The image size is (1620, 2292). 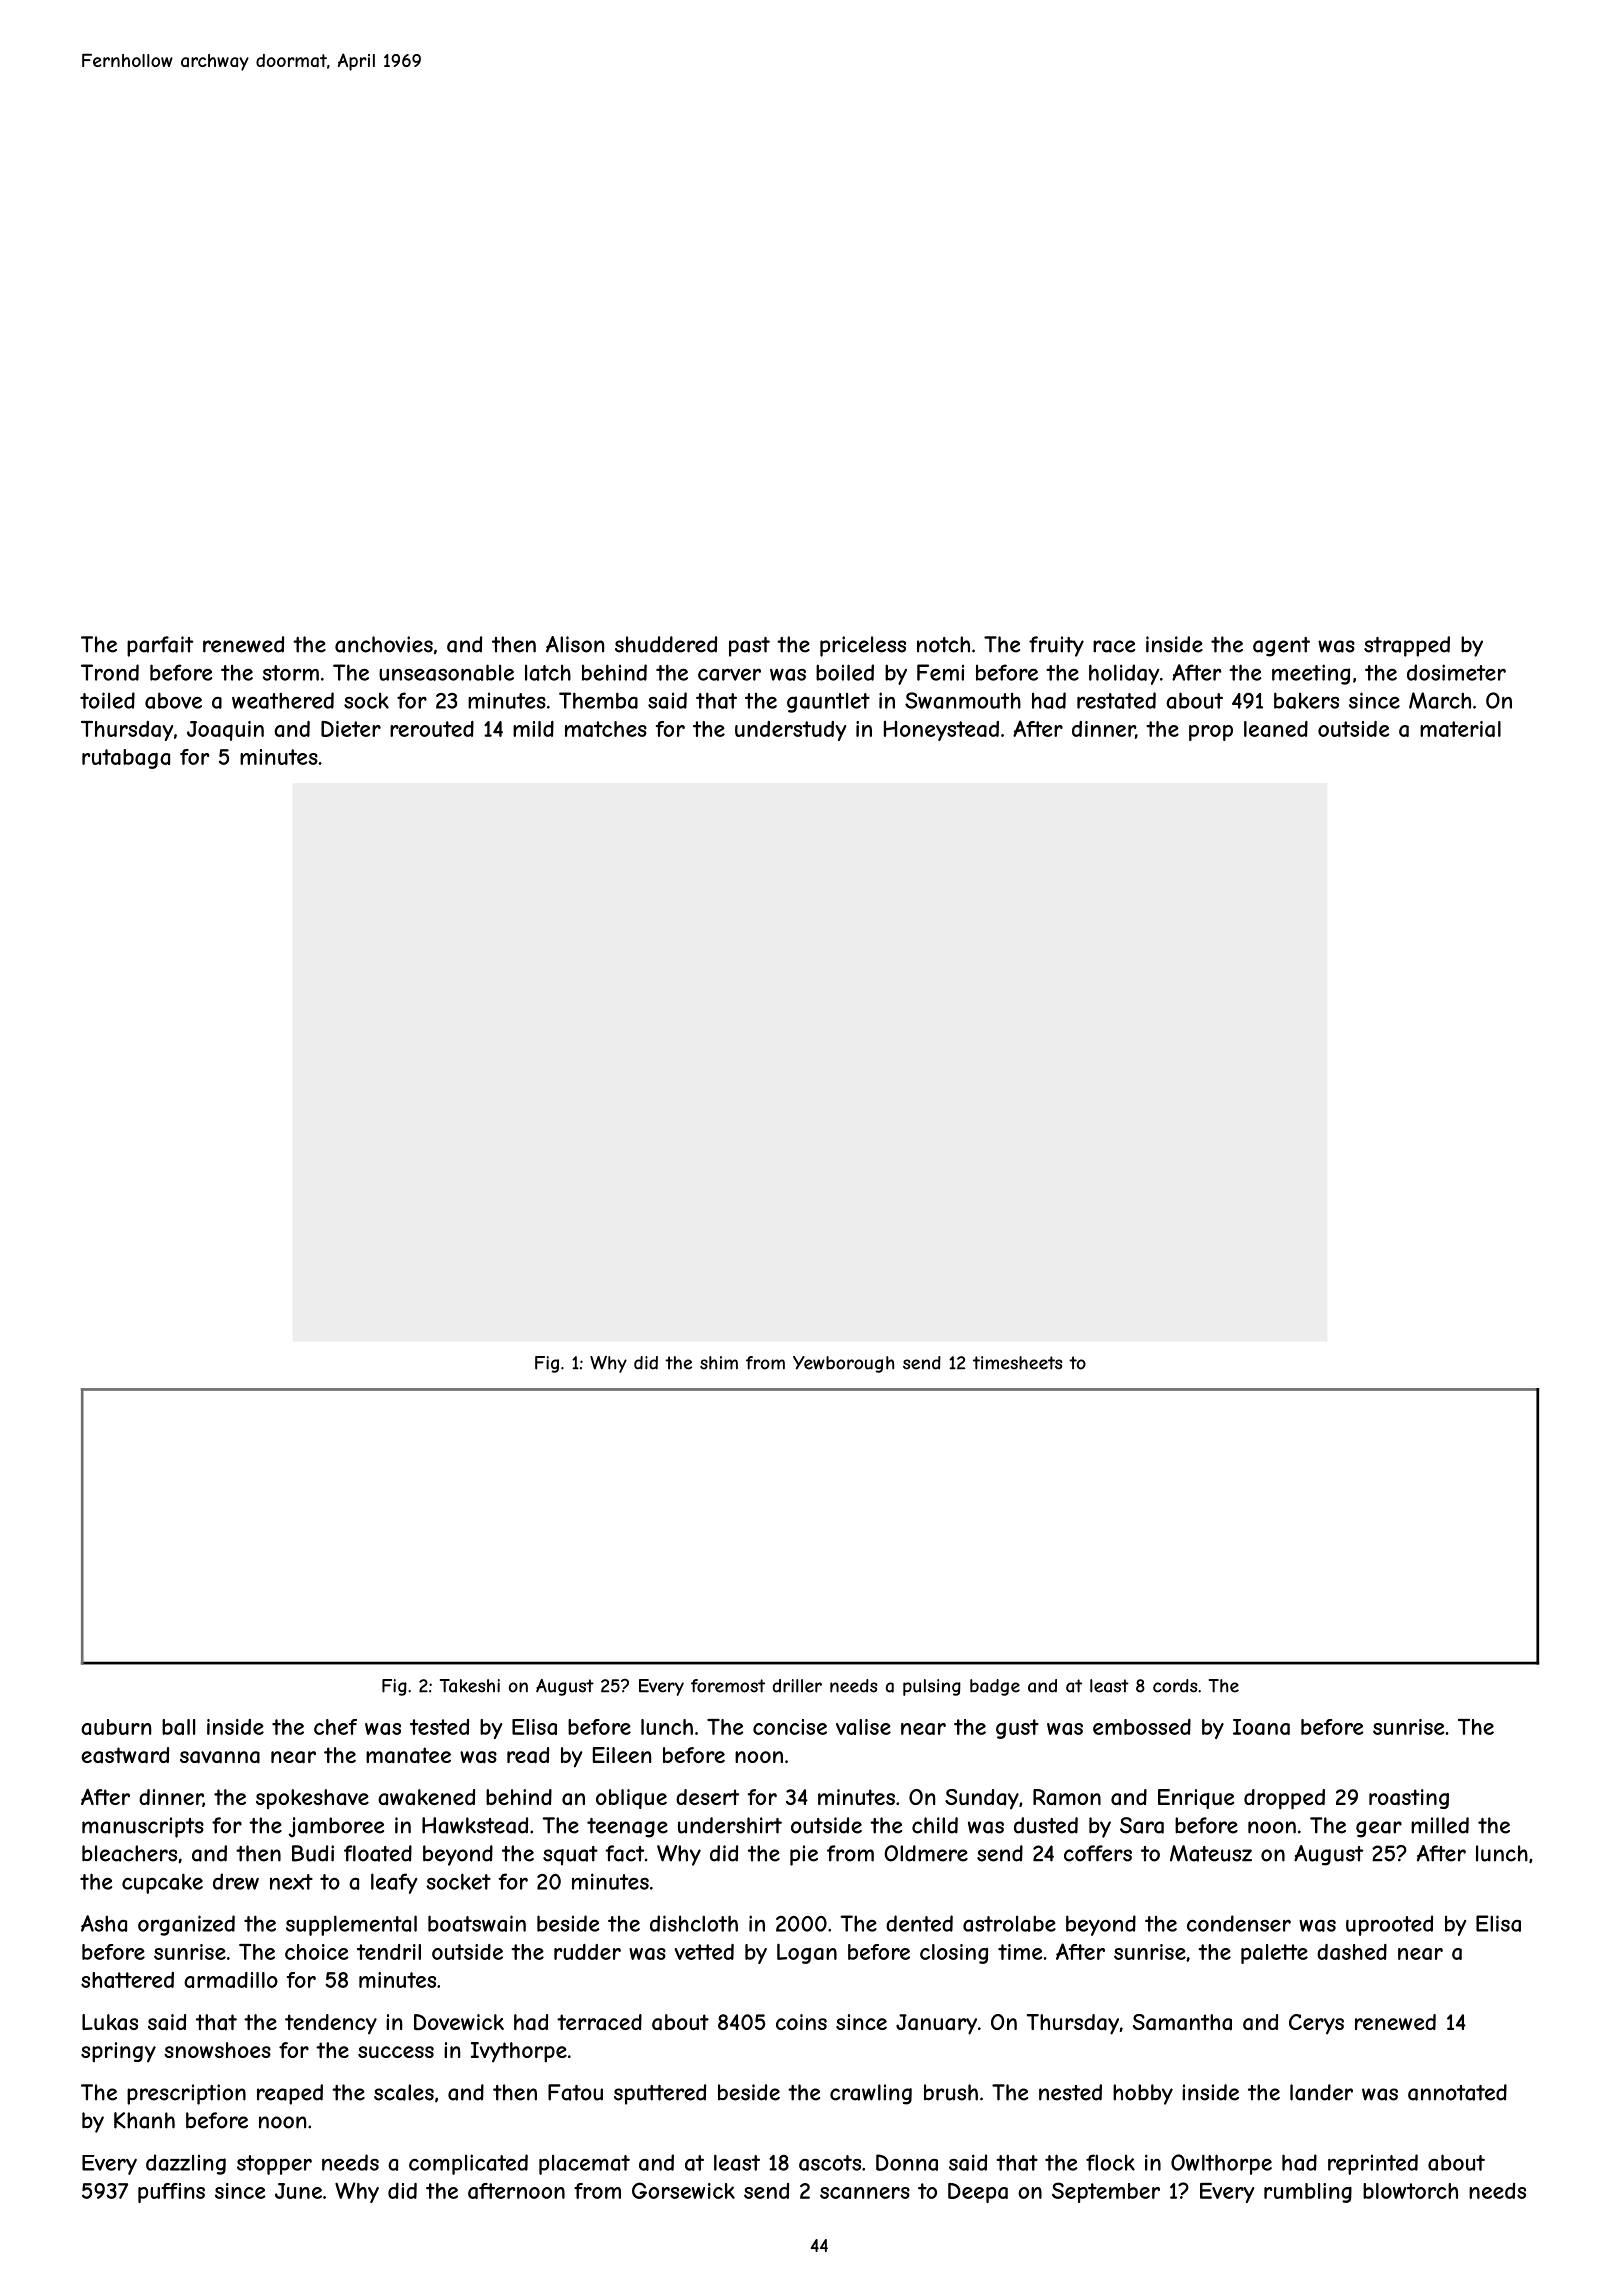 What do you see at coordinates (160, 646) in the page?
I see `parfait` at bounding box center [160, 646].
